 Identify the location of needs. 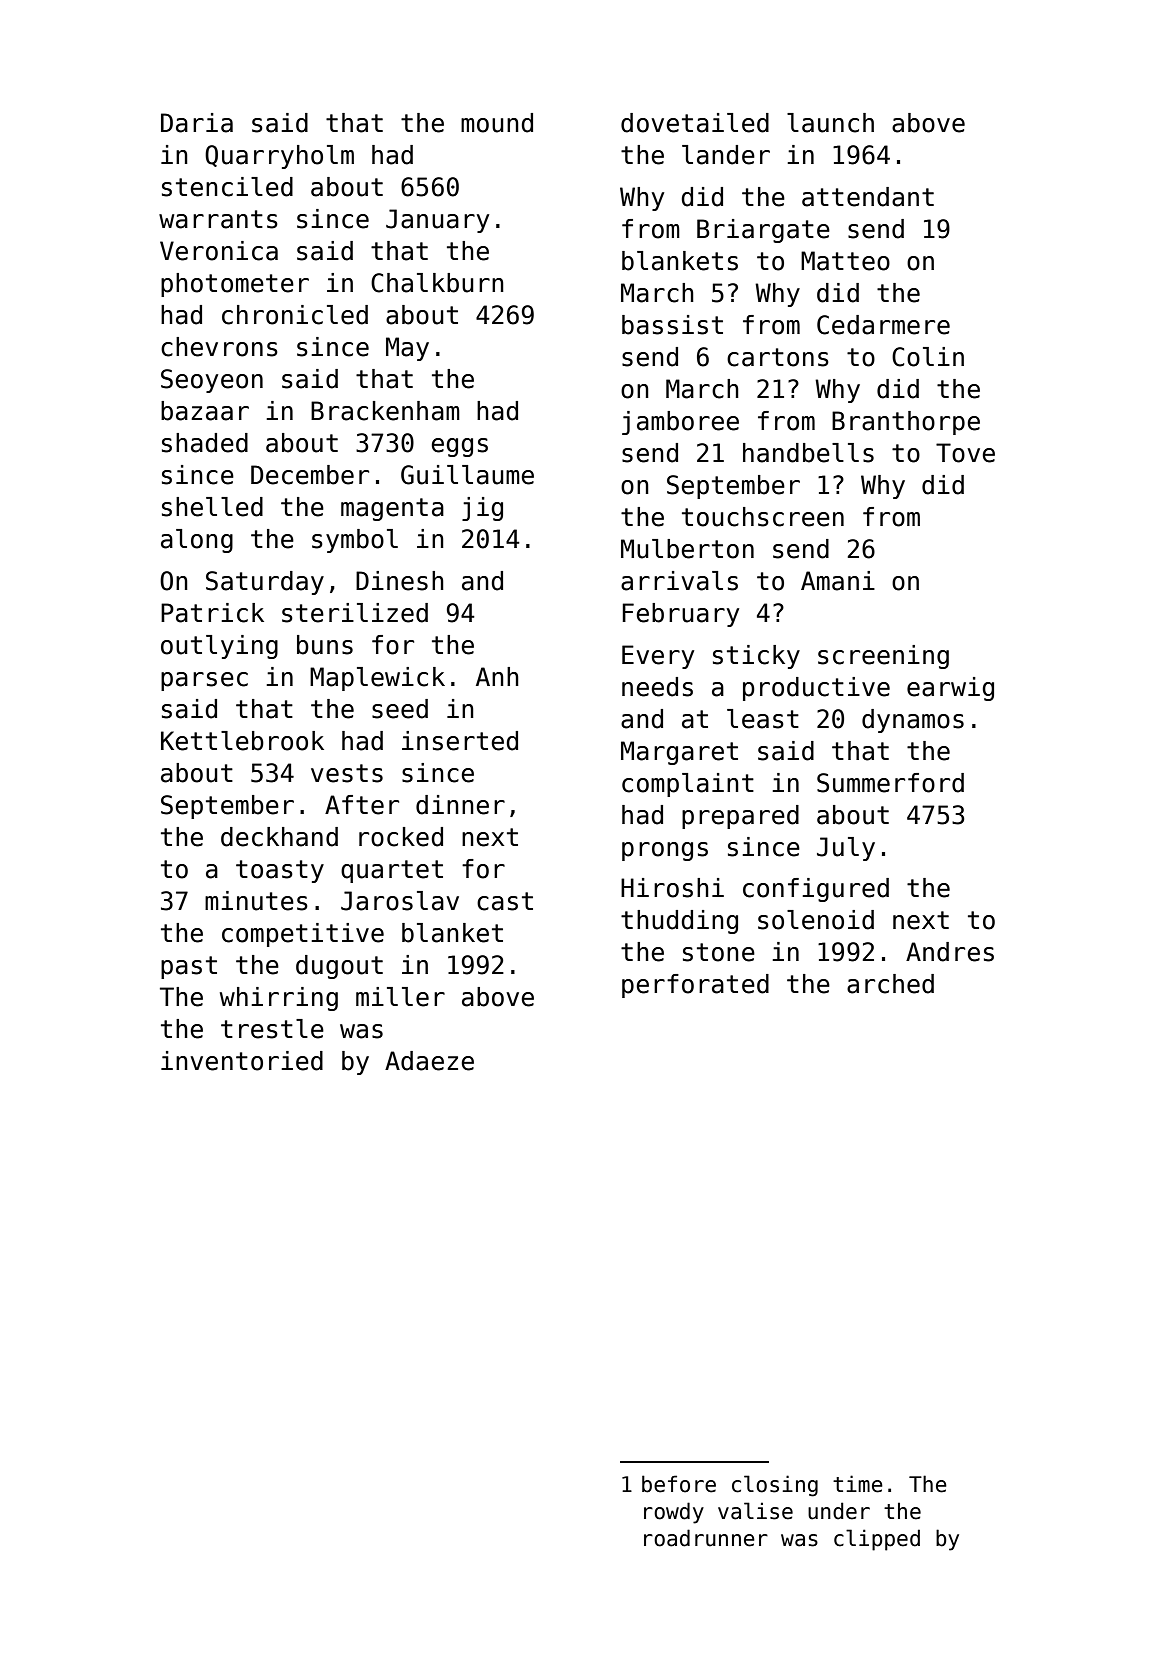
(657, 687).
